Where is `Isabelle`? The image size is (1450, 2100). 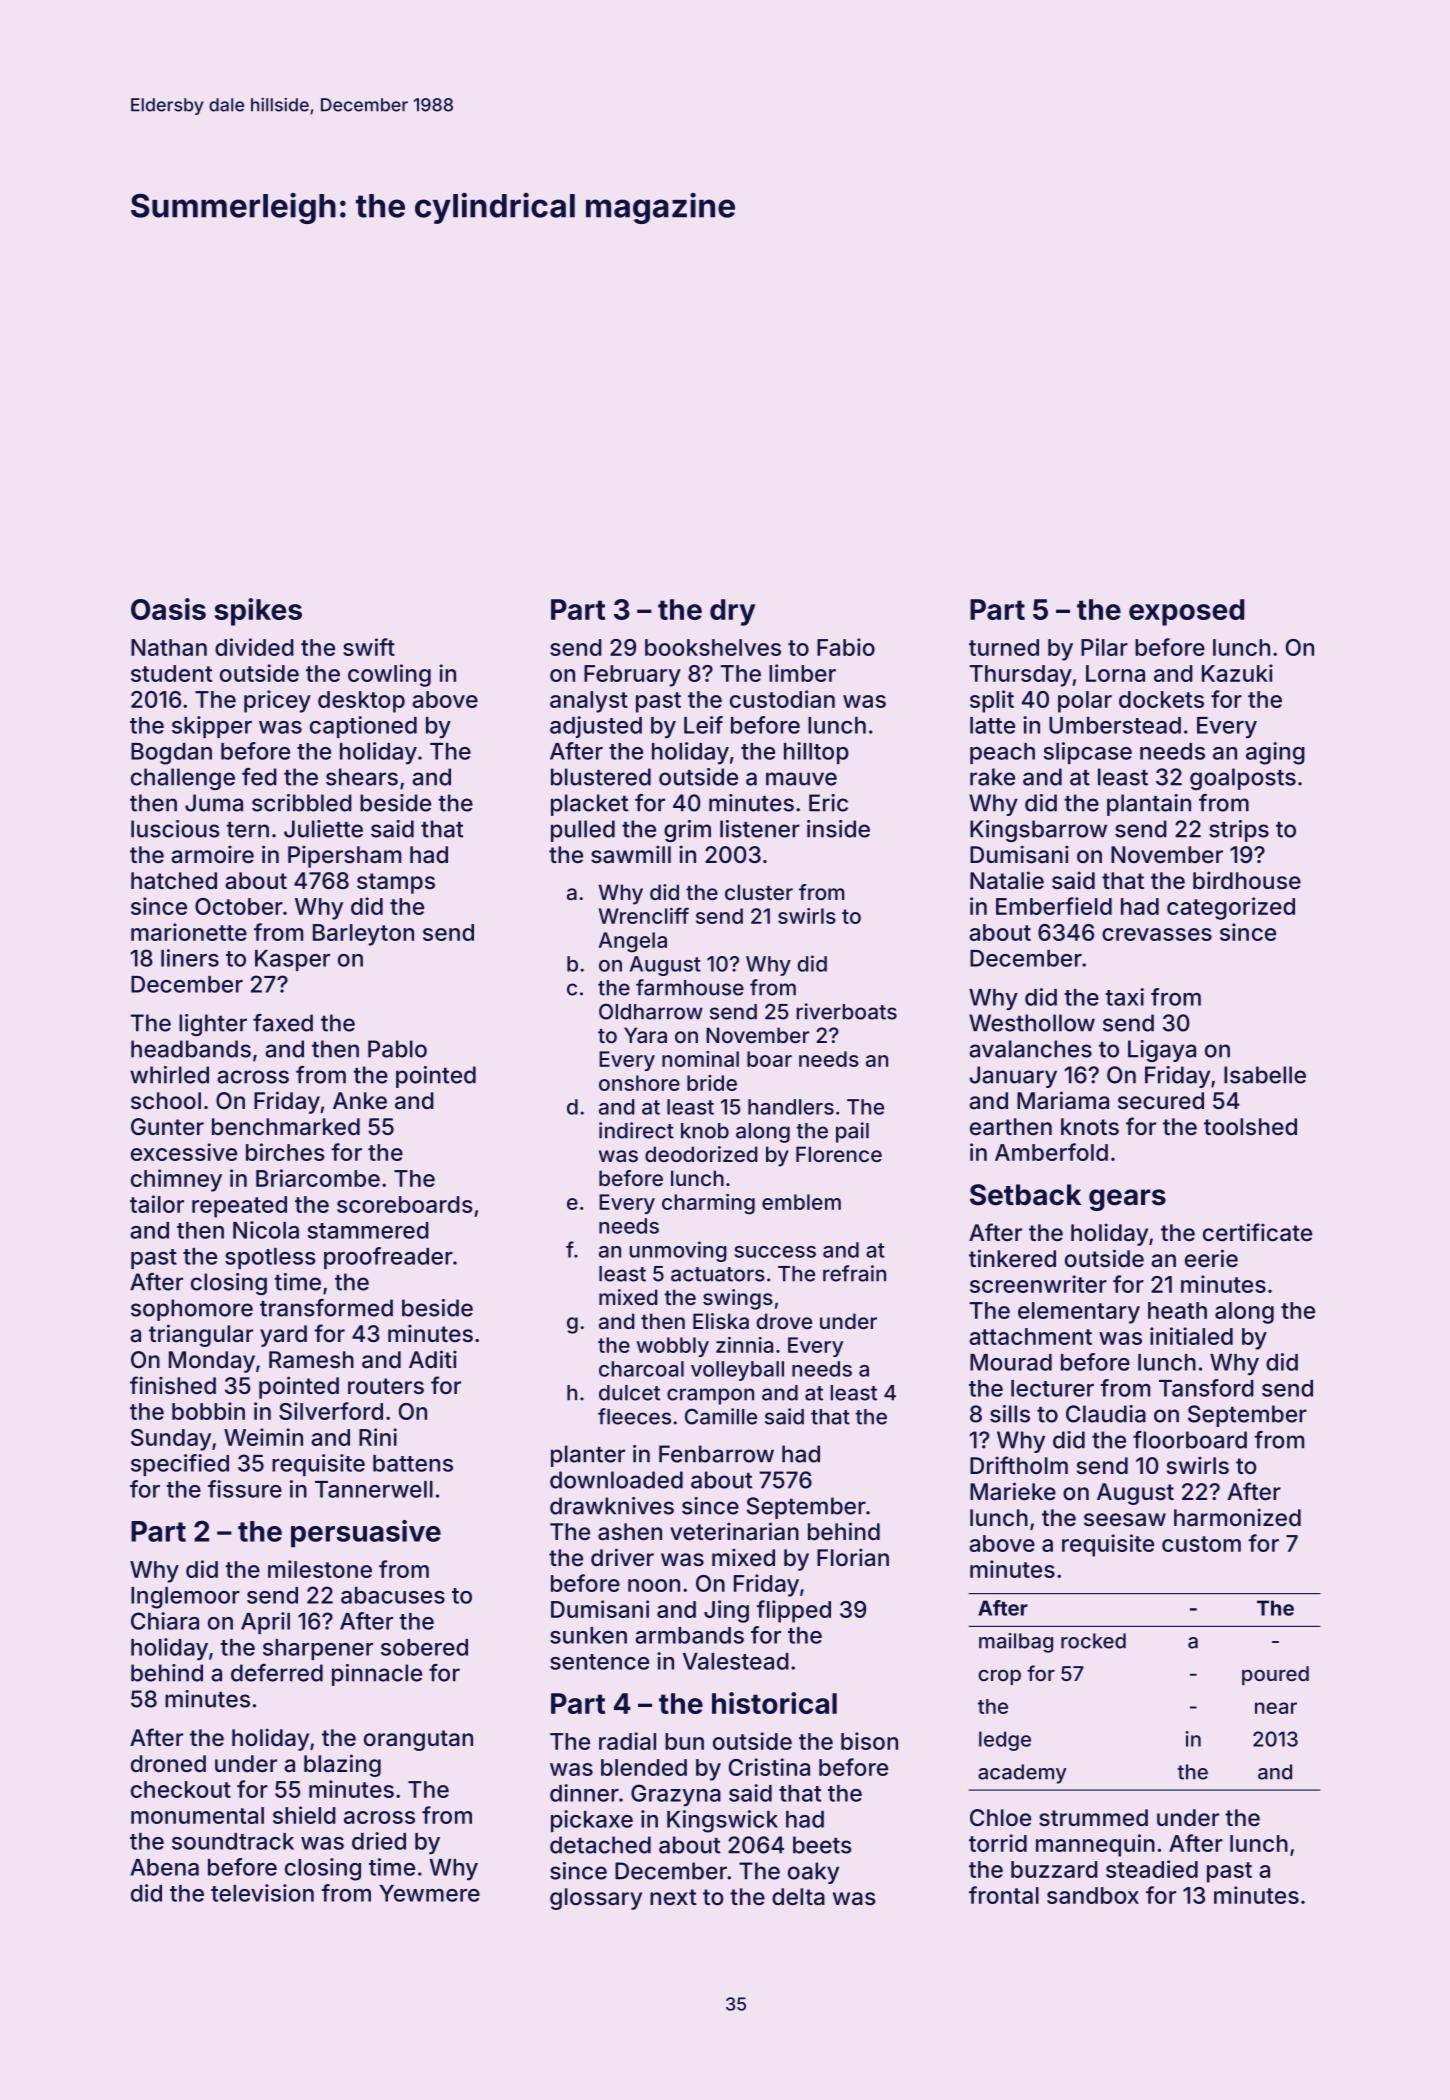 Isabelle is located at coordinates (1265, 1075).
